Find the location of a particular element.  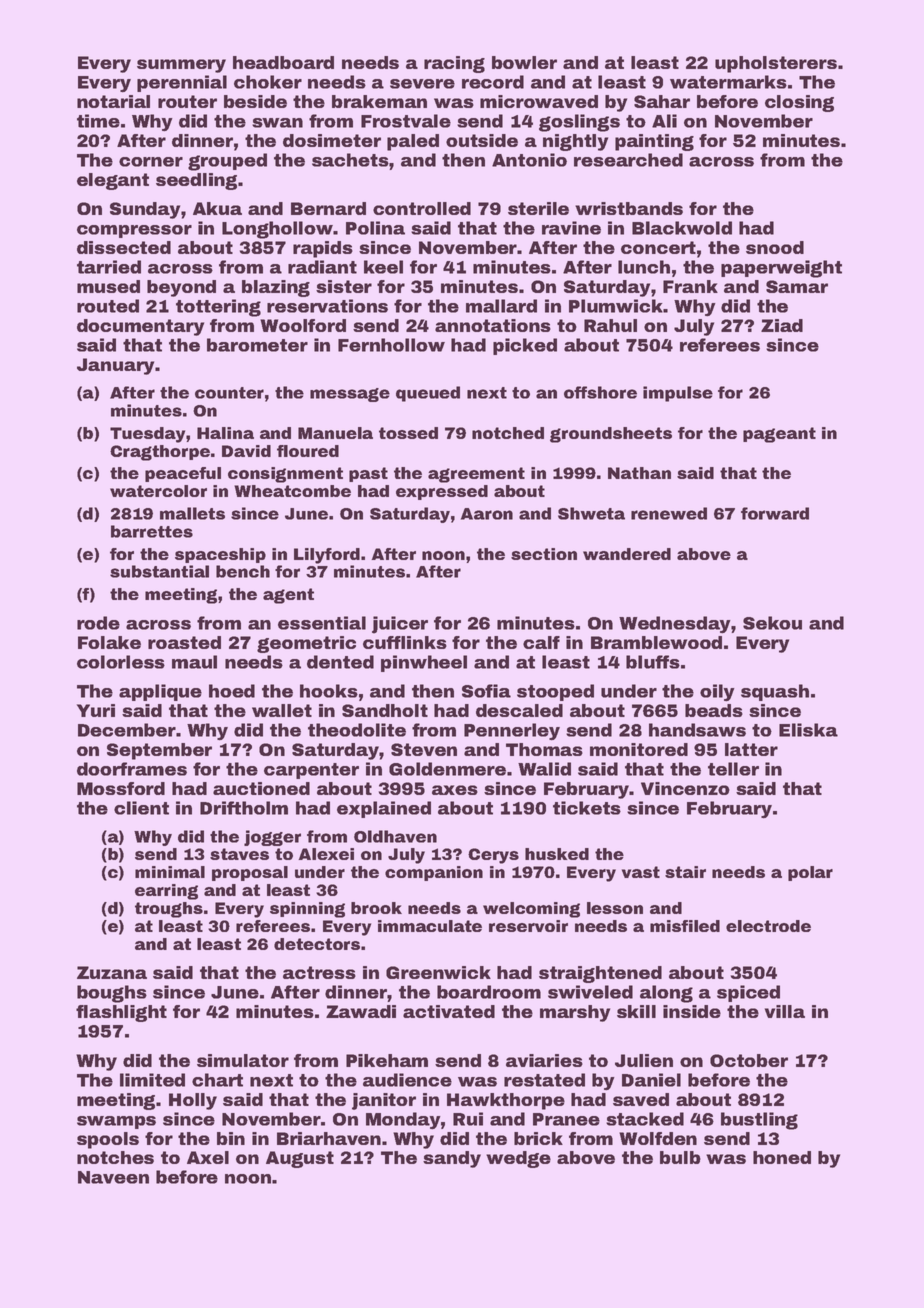

closing is located at coordinates (799, 103).
